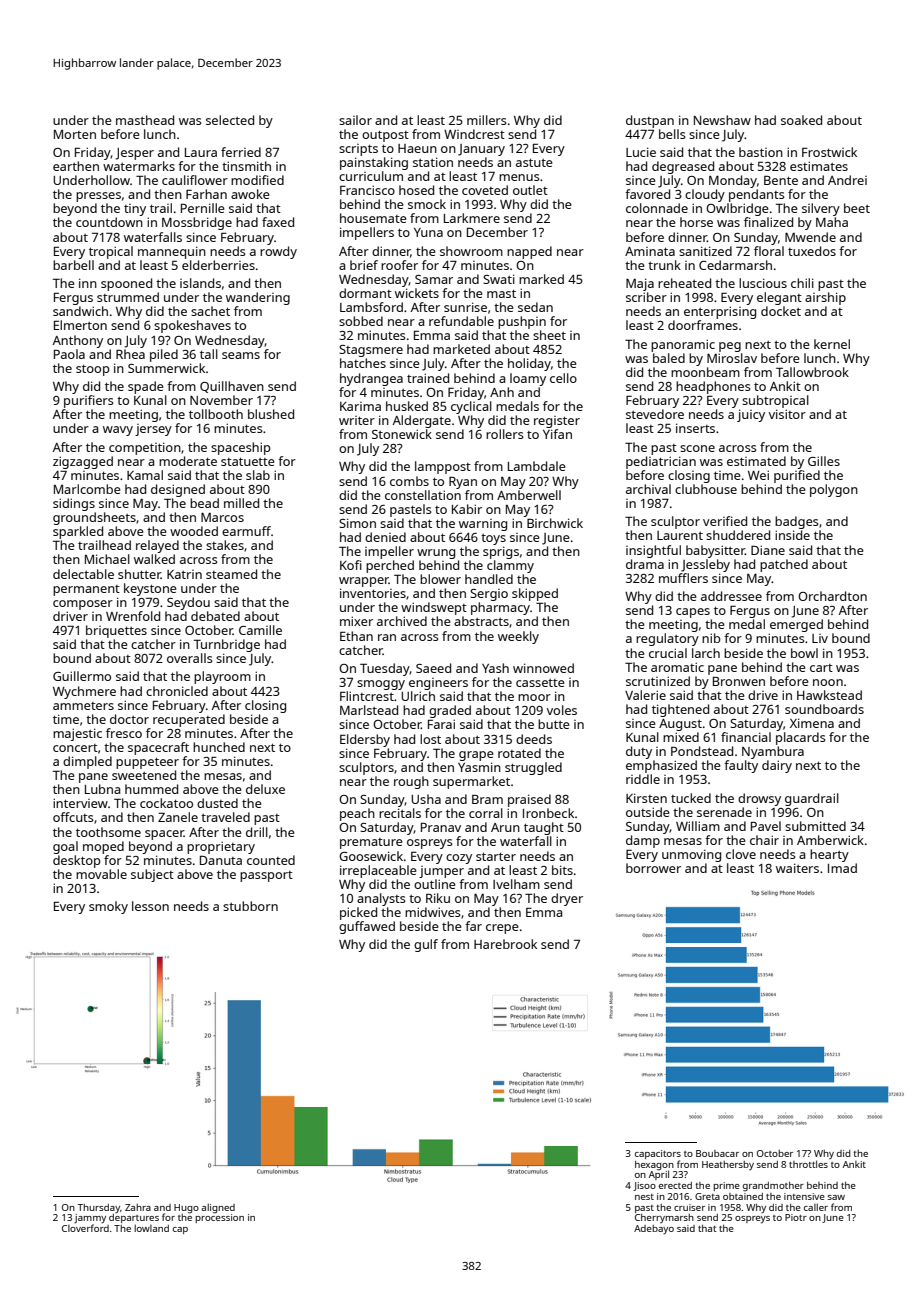  Describe the element at coordinates (90, 1218) in the page. I see `jammy` at that location.
